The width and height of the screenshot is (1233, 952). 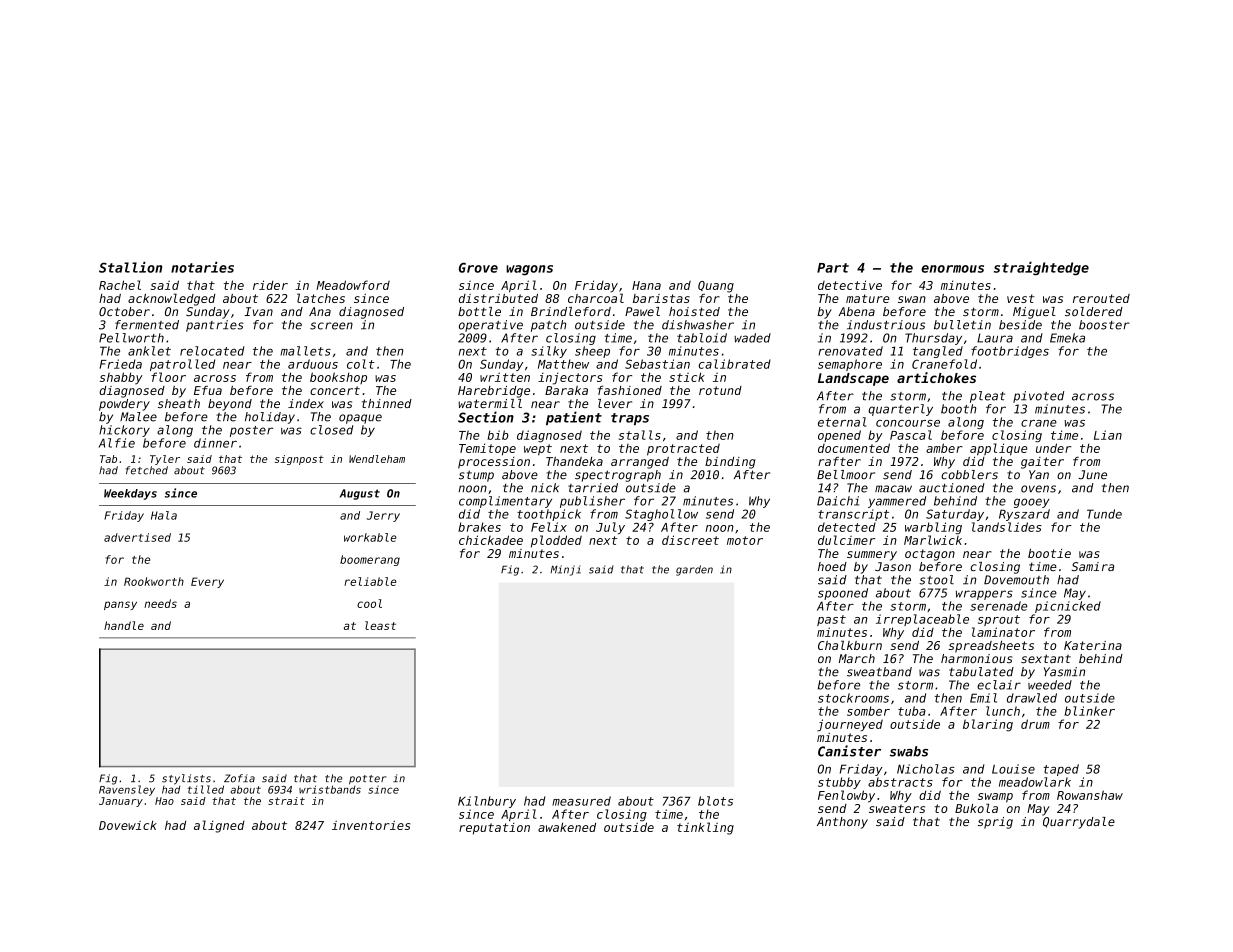 What do you see at coordinates (154, 581) in the screenshot?
I see `Rookworth` at bounding box center [154, 581].
